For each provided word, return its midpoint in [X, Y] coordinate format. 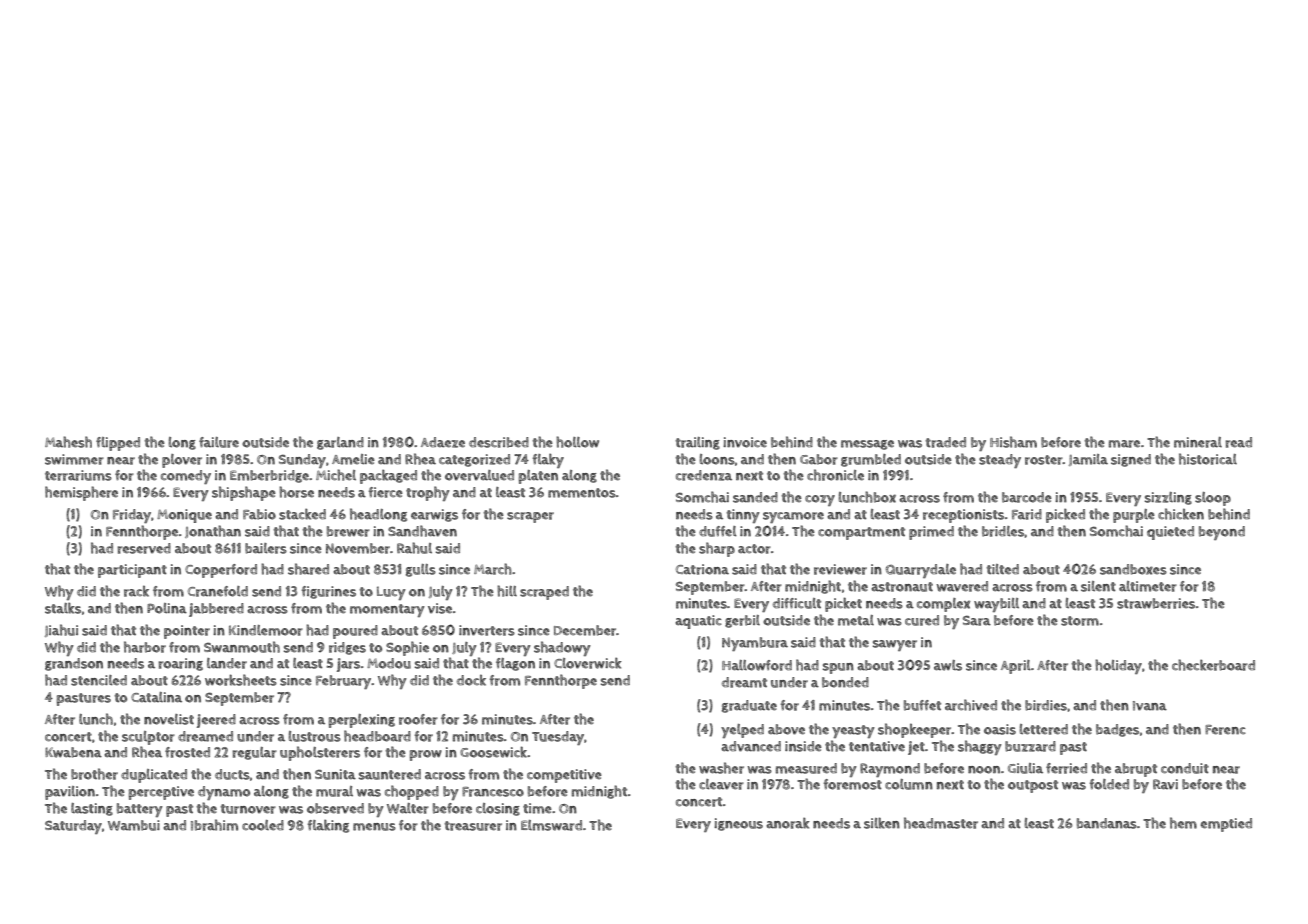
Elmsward [551, 825]
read [1238, 442]
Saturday [73, 827]
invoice [745, 442]
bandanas [1107, 823]
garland [340, 443]
